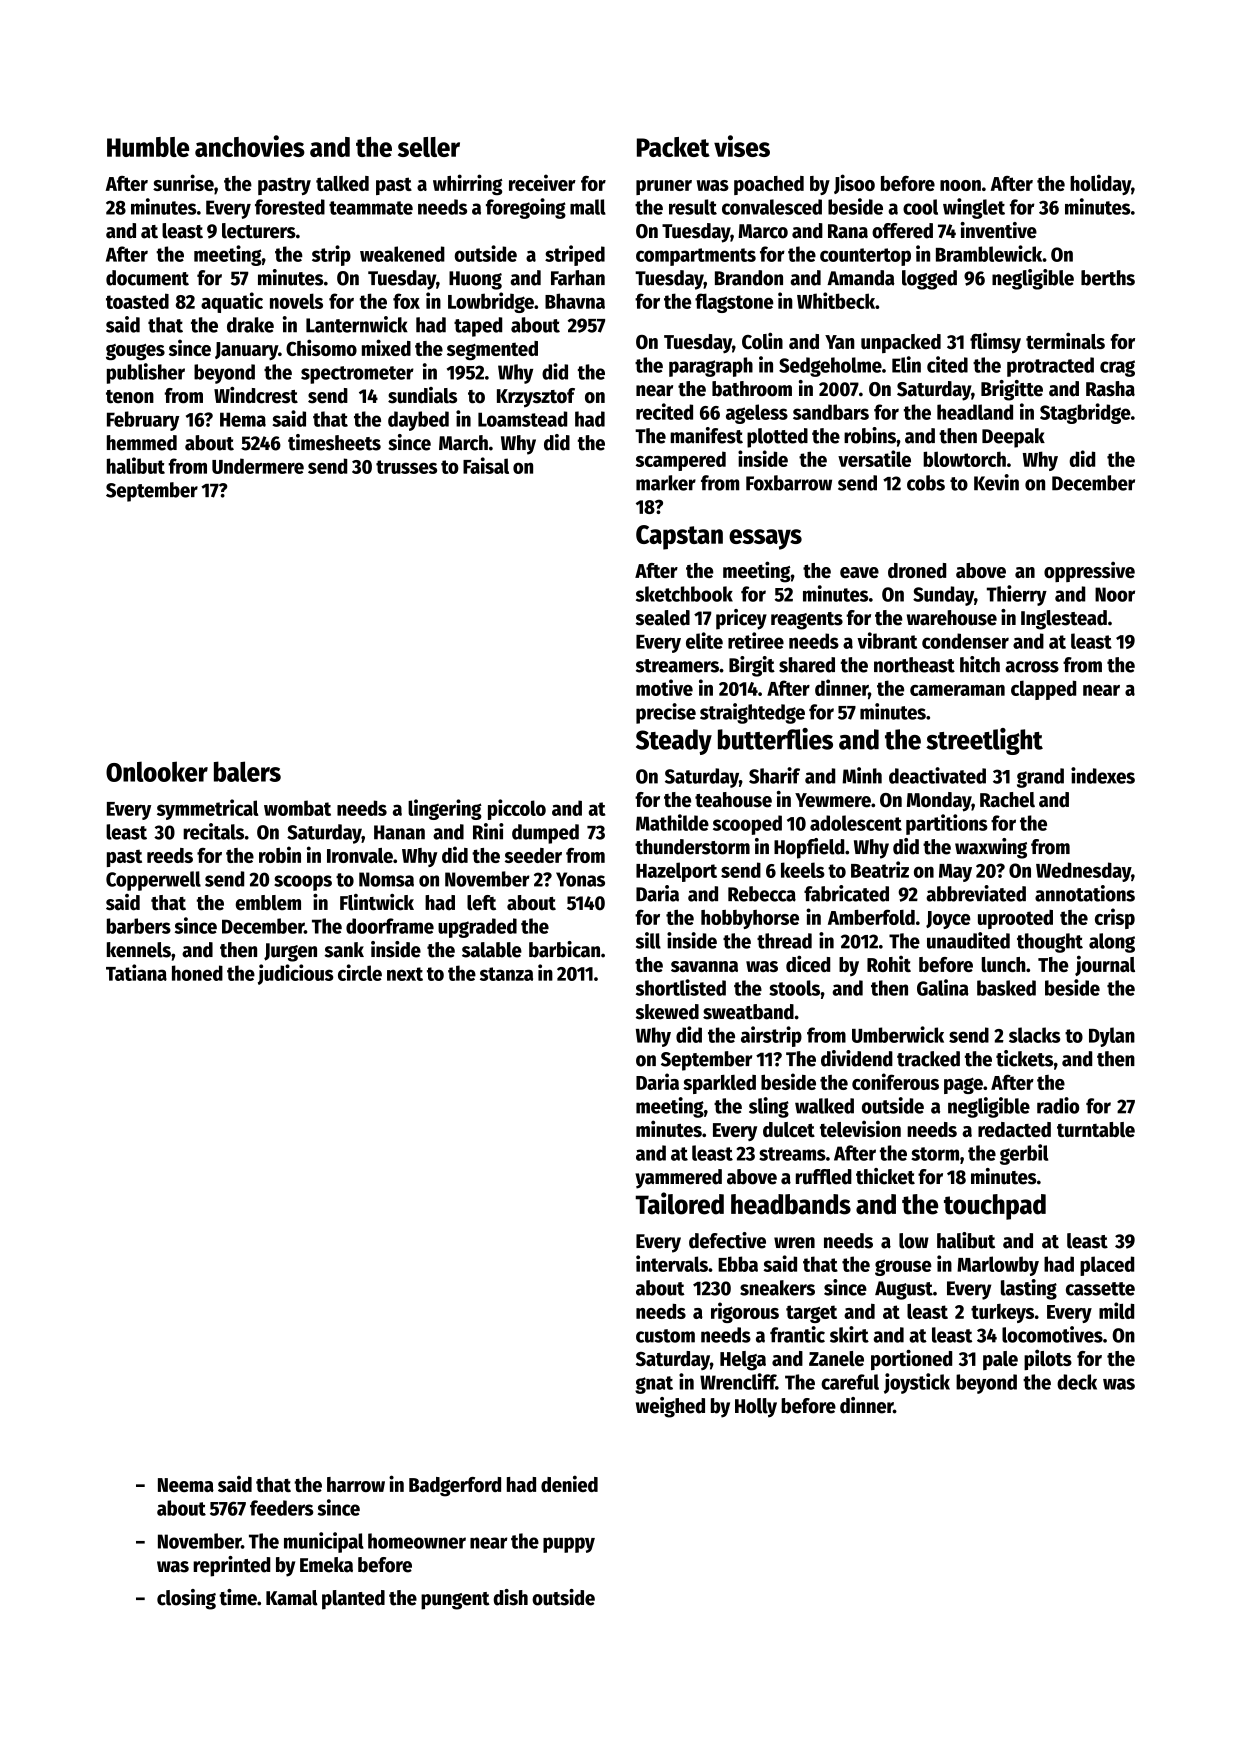 The image size is (1241, 1755). Describe the element at coordinates (674, 742) in the screenshot. I see `Steady` at that location.
